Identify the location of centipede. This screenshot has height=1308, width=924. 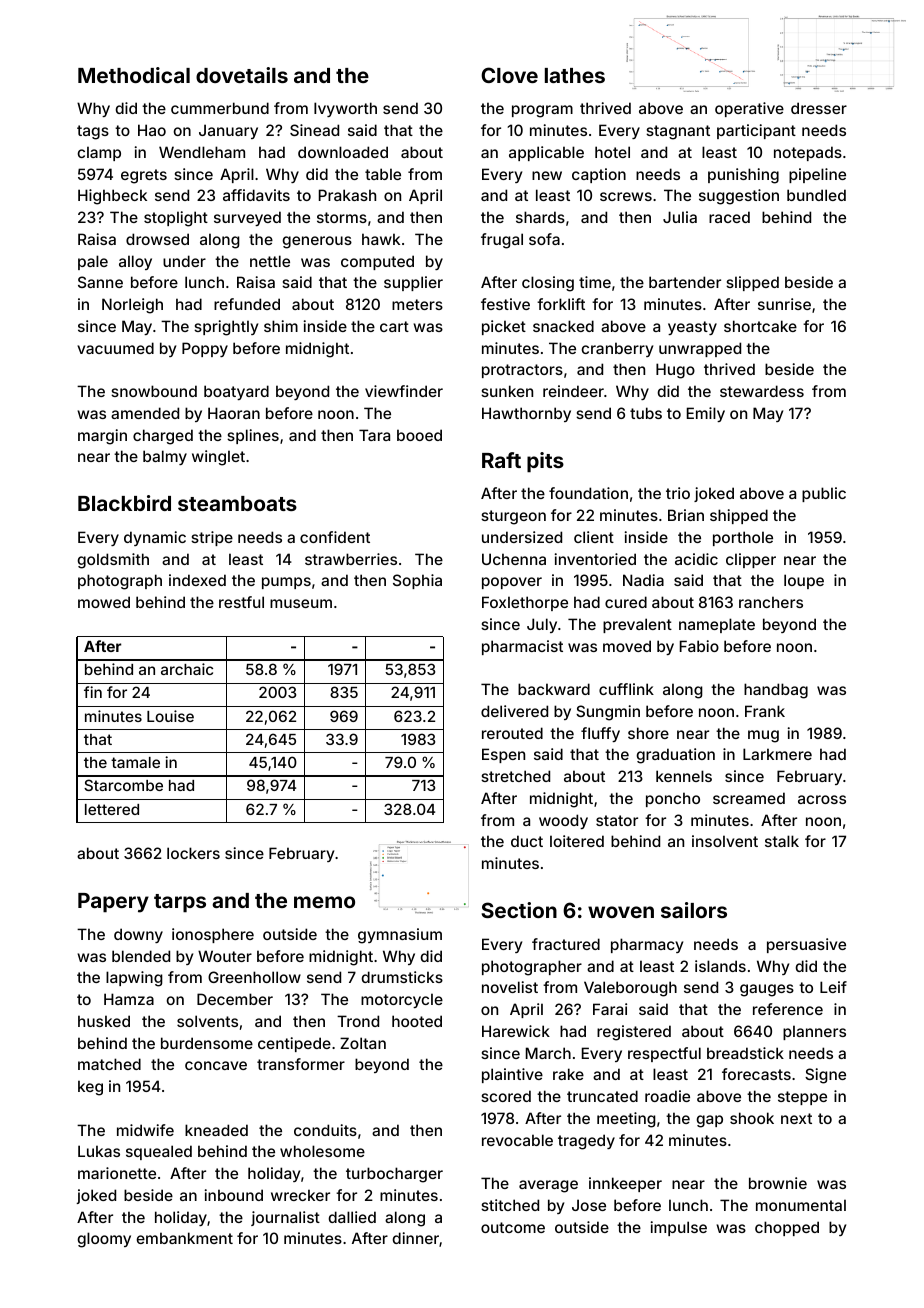
(294, 1044).
